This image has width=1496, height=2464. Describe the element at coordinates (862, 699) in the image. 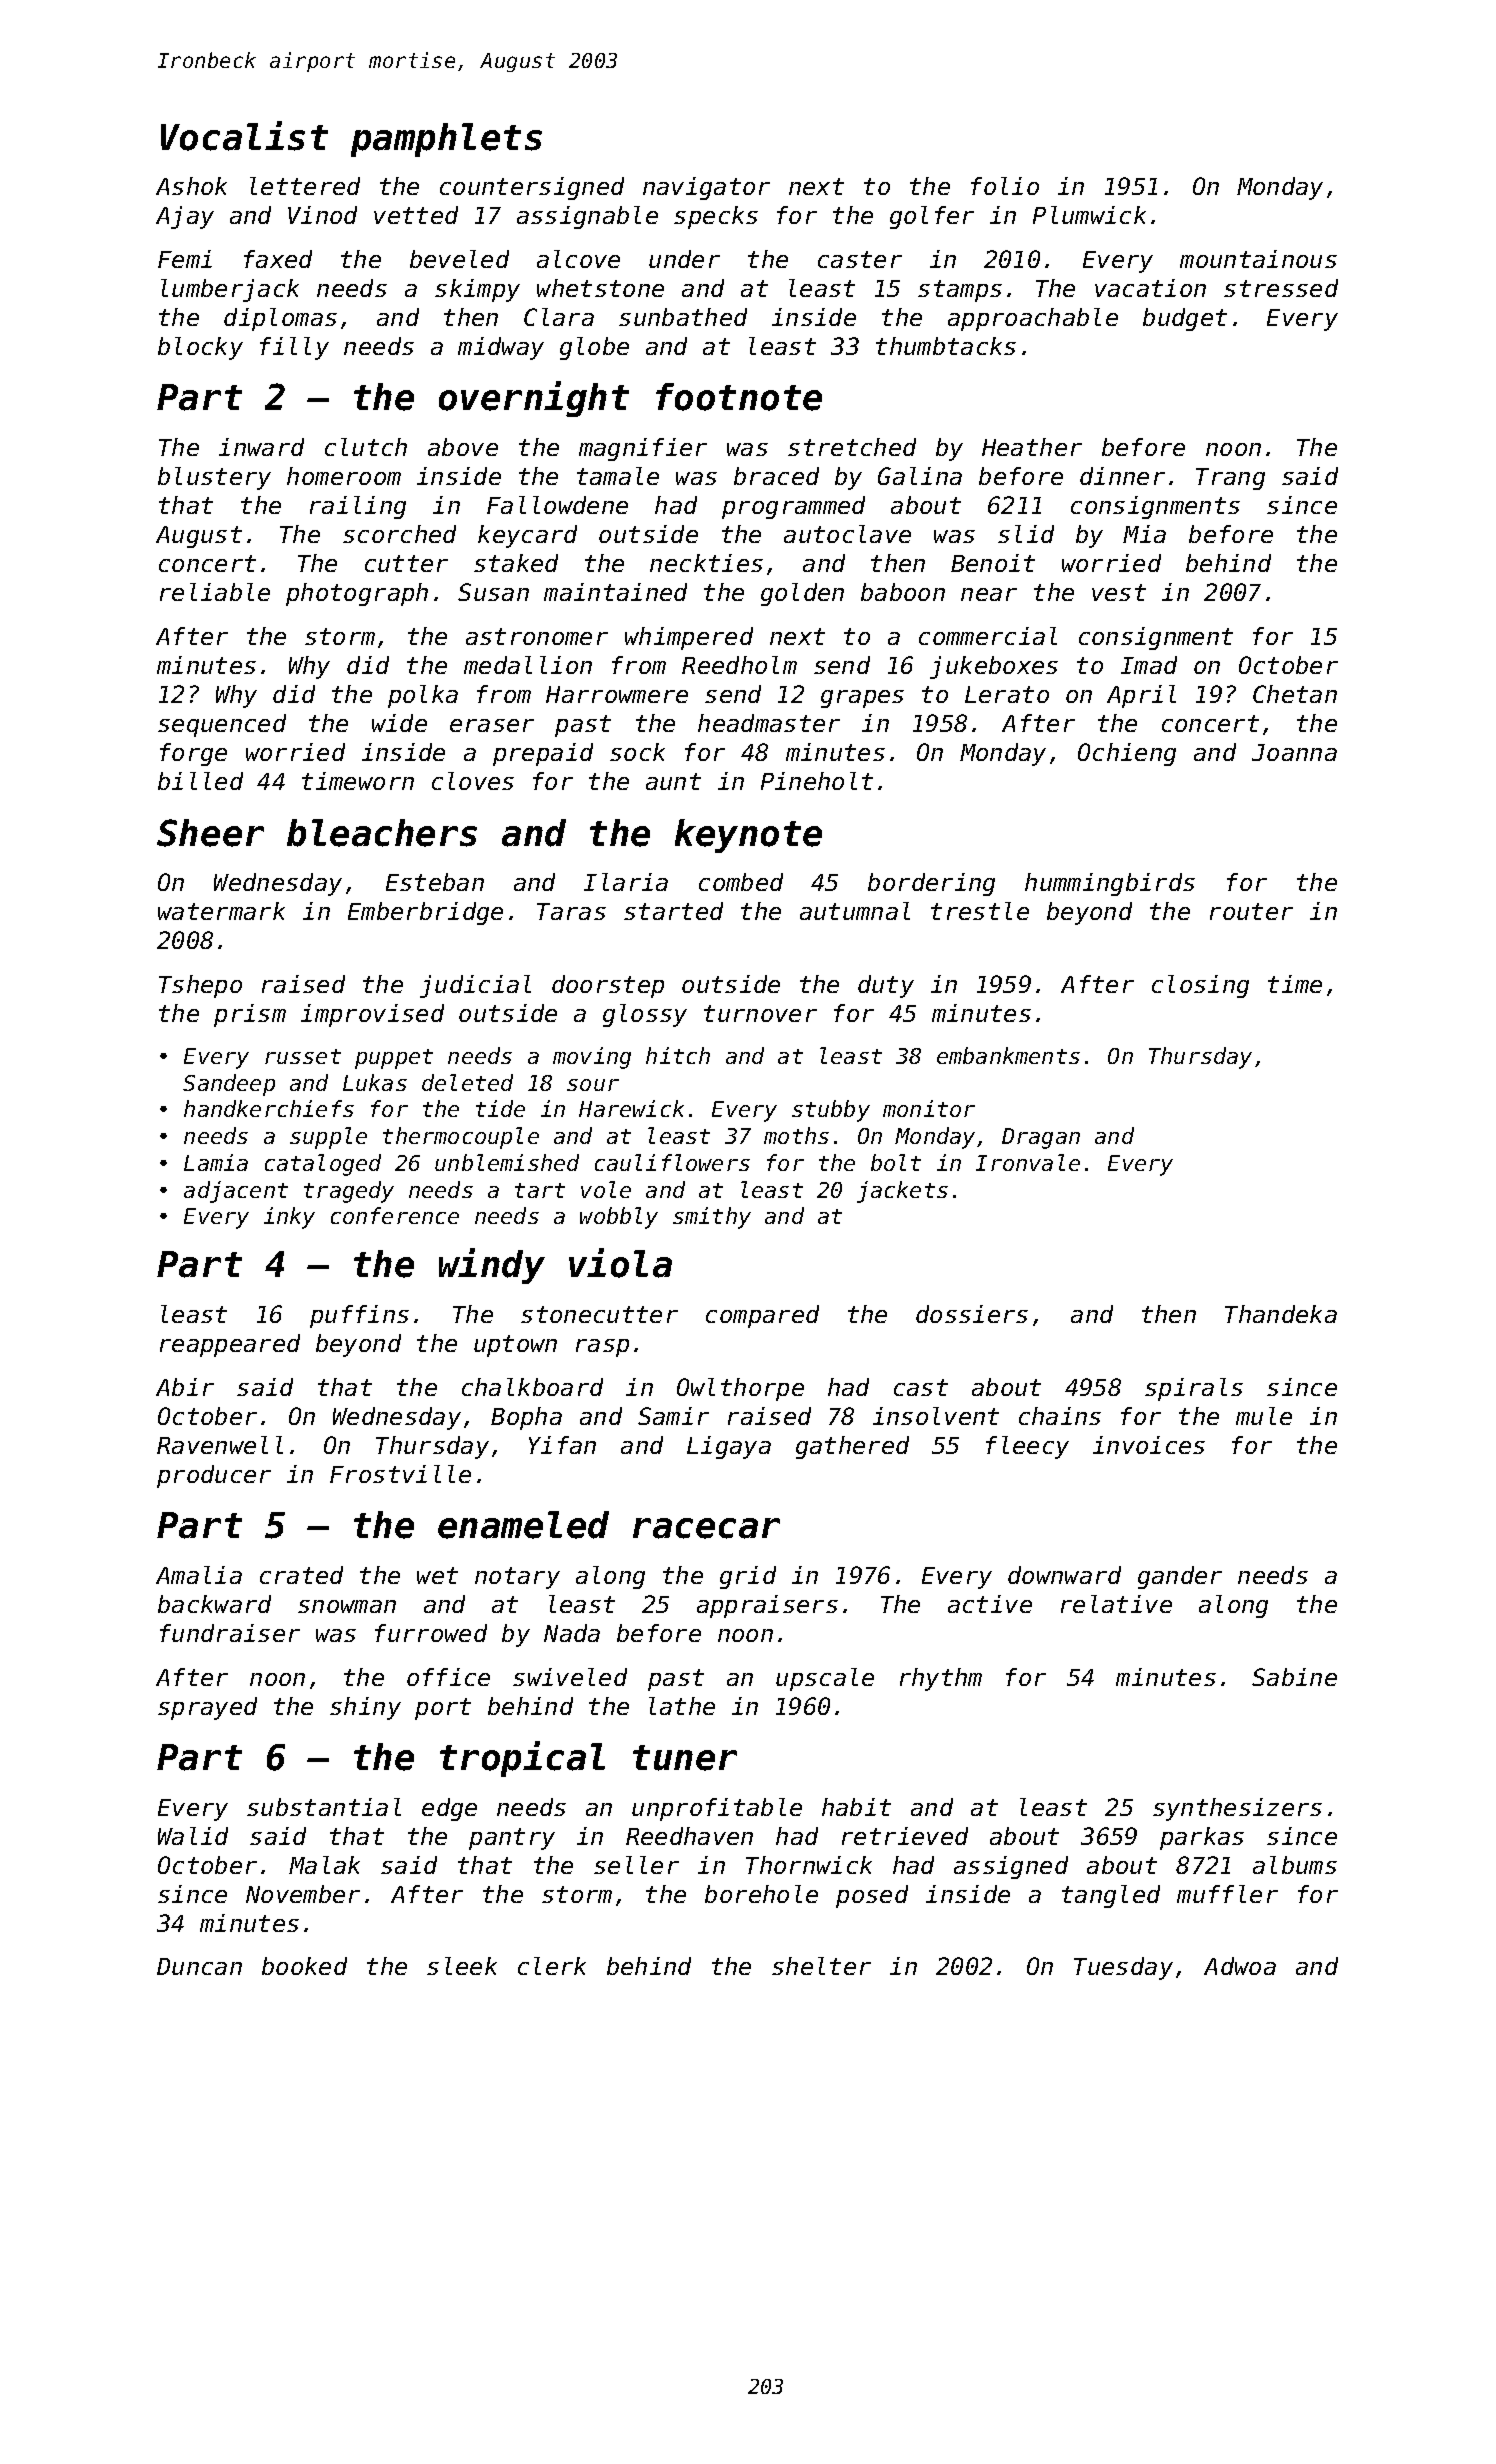

I see `grapes` at that location.
